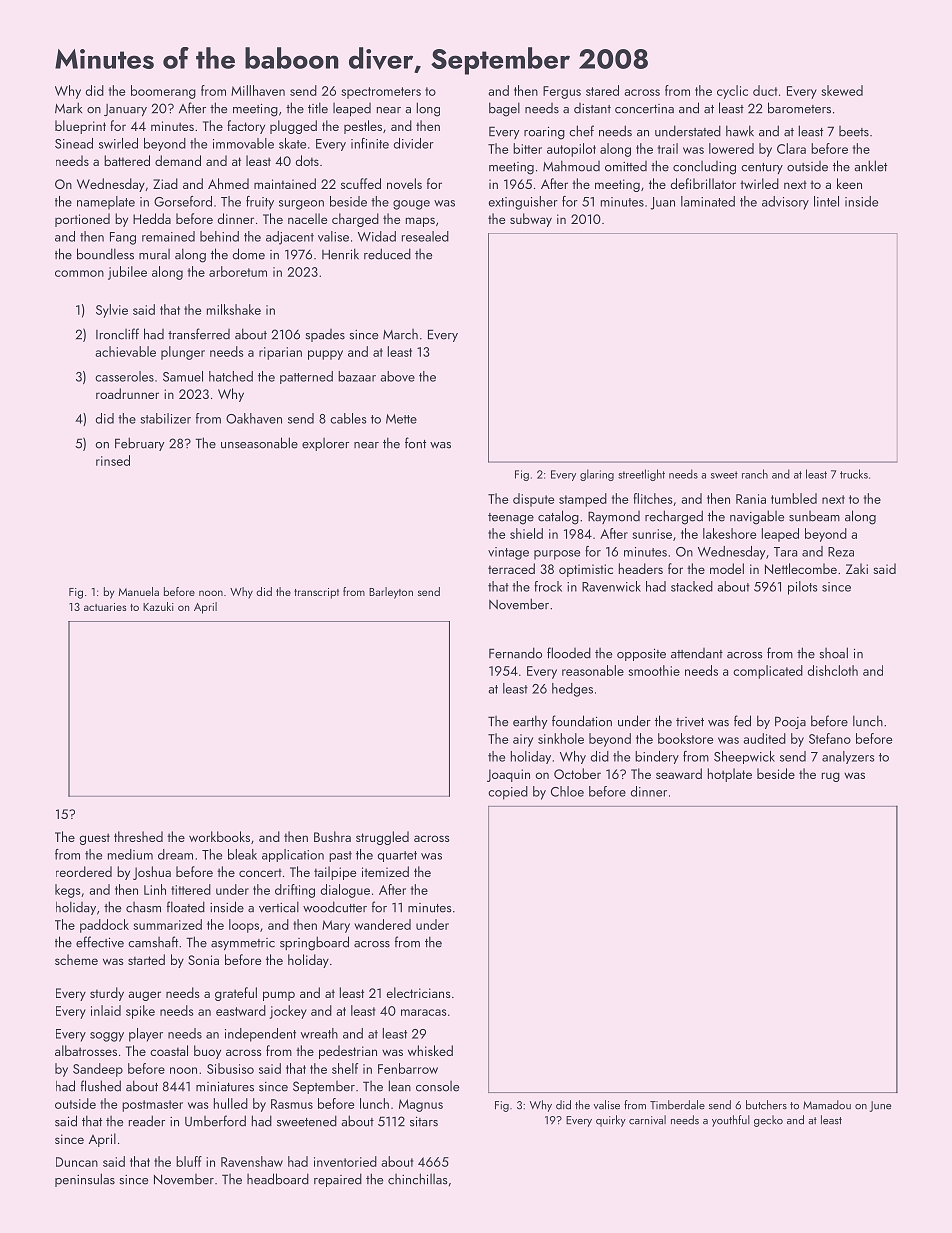 The height and width of the screenshot is (1233, 952). I want to click on actuaries, so click(105, 607).
